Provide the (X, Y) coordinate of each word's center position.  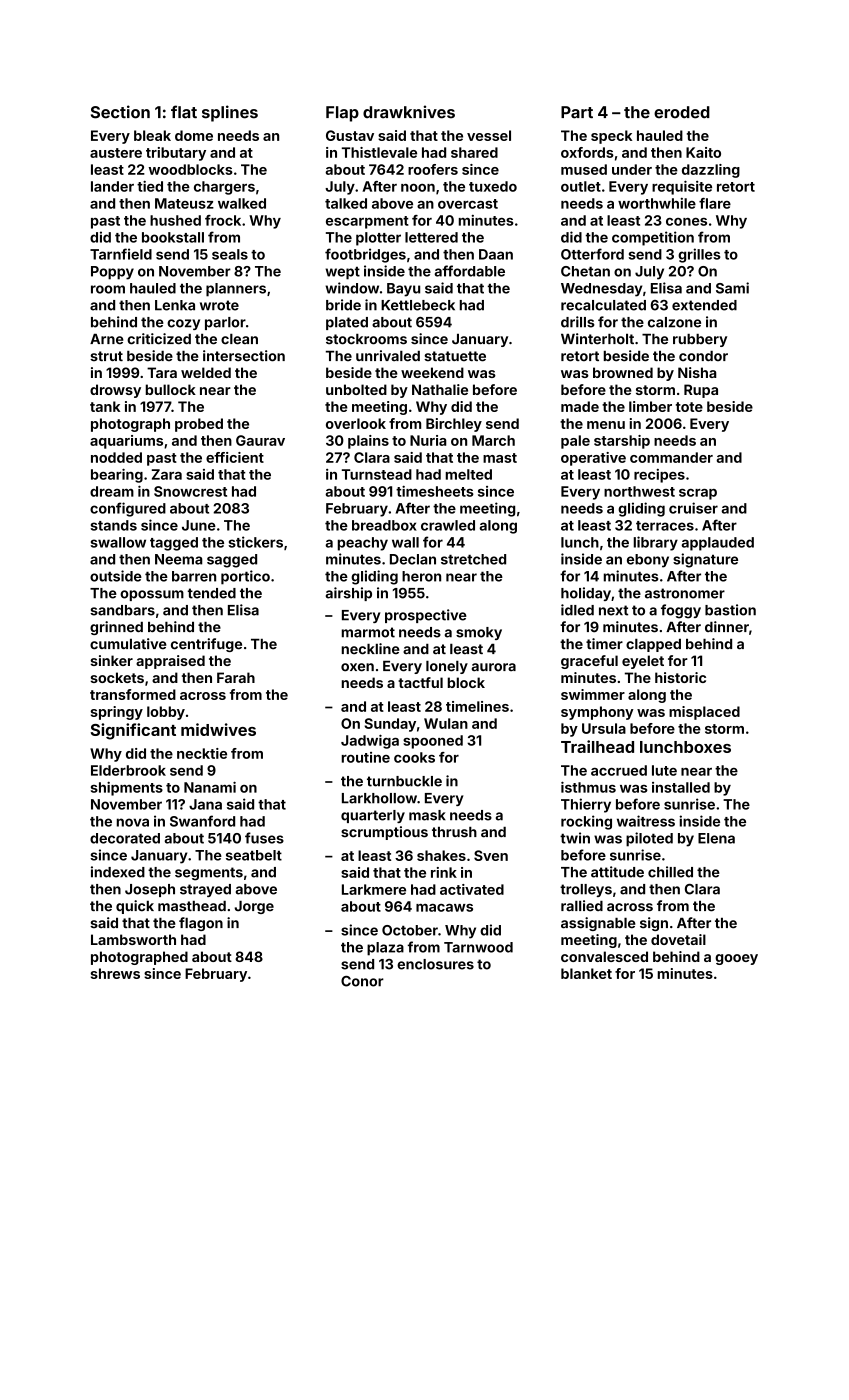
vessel (489, 135)
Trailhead (597, 746)
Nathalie (440, 389)
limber (650, 406)
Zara (167, 474)
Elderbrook (128, 770)
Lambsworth (133, 939)
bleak (152, 135)
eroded (682, 112)
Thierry (586, 805)
